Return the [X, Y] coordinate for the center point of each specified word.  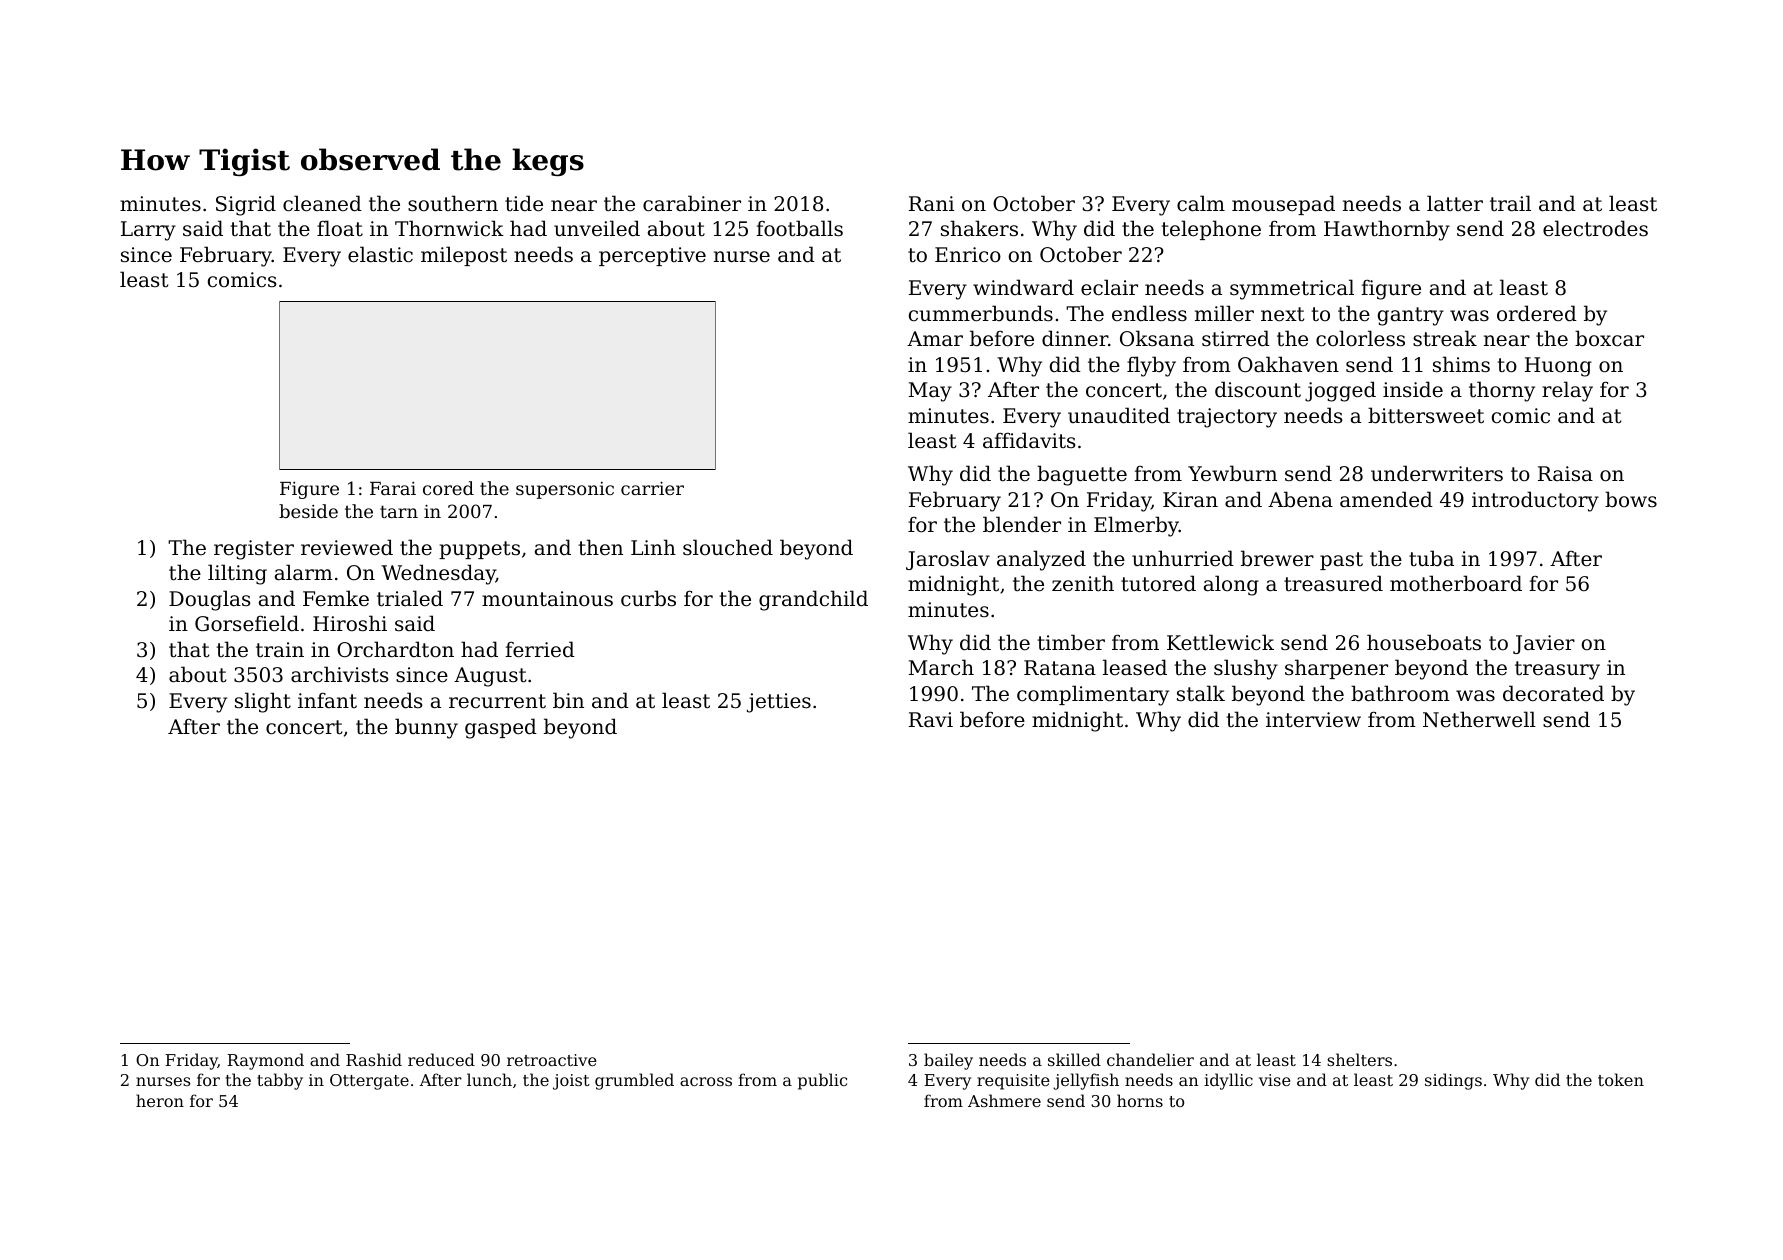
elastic [380, 254]
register [254, 550]
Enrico [968, 255]
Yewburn [1232, 473]
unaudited [1119, 415]
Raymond [265, 1061]
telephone [1211, 230]
